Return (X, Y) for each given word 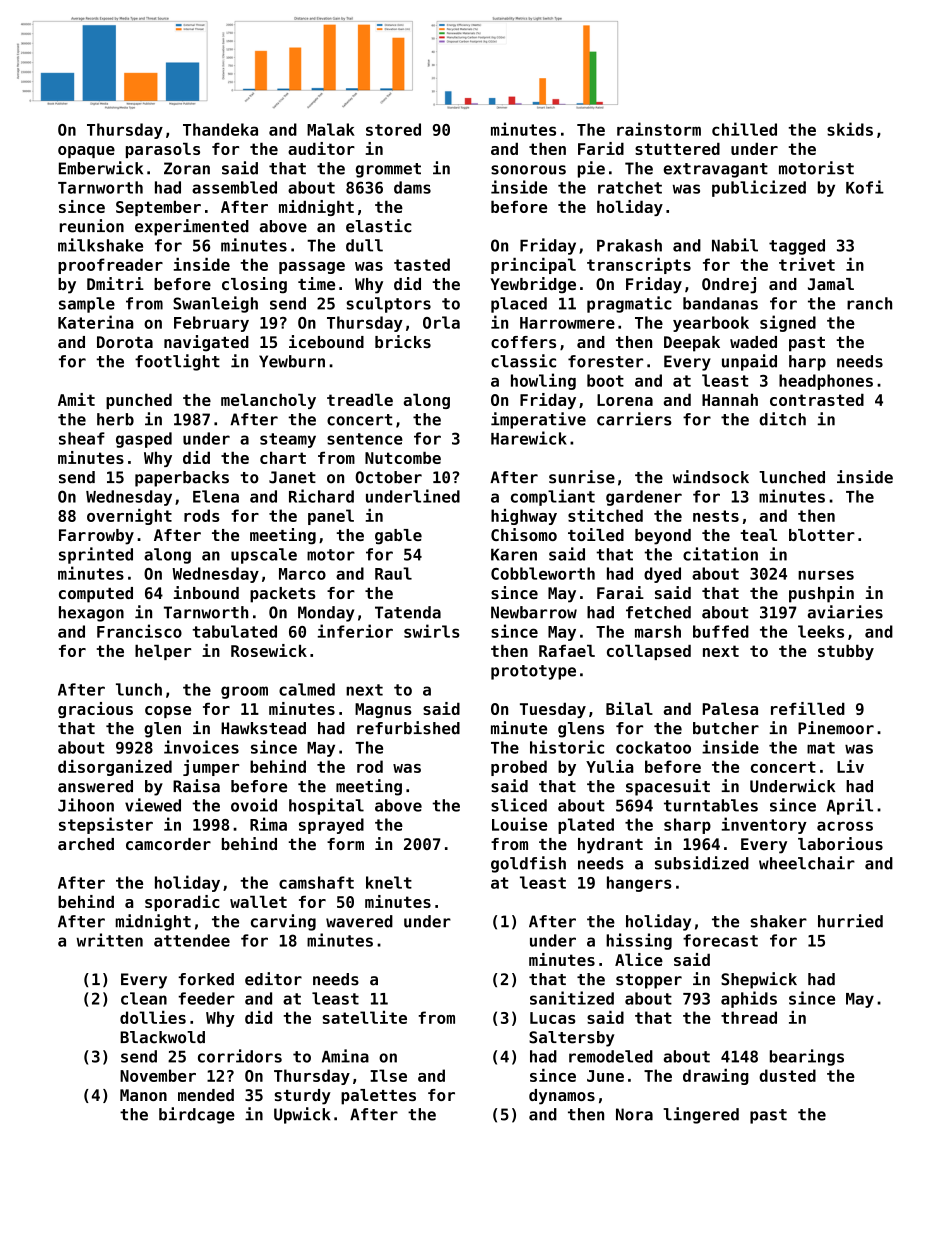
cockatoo (653, 747)
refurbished (408, 728)
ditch (782, 419)
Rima (268, 824)
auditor (321, 148)
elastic (379, 226)
